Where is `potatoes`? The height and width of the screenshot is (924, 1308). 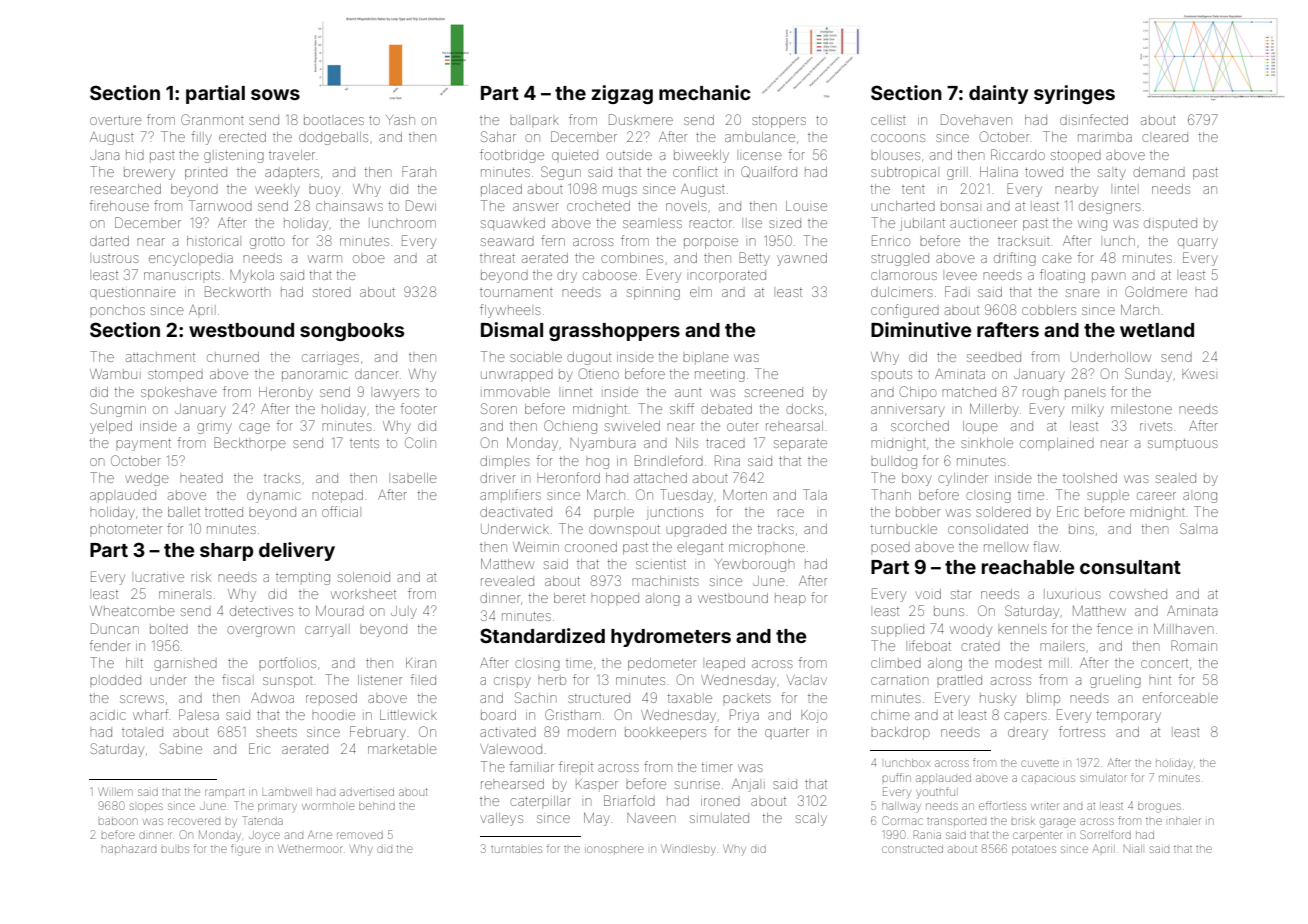 potatoes is located at coordinates (1034, 850).
